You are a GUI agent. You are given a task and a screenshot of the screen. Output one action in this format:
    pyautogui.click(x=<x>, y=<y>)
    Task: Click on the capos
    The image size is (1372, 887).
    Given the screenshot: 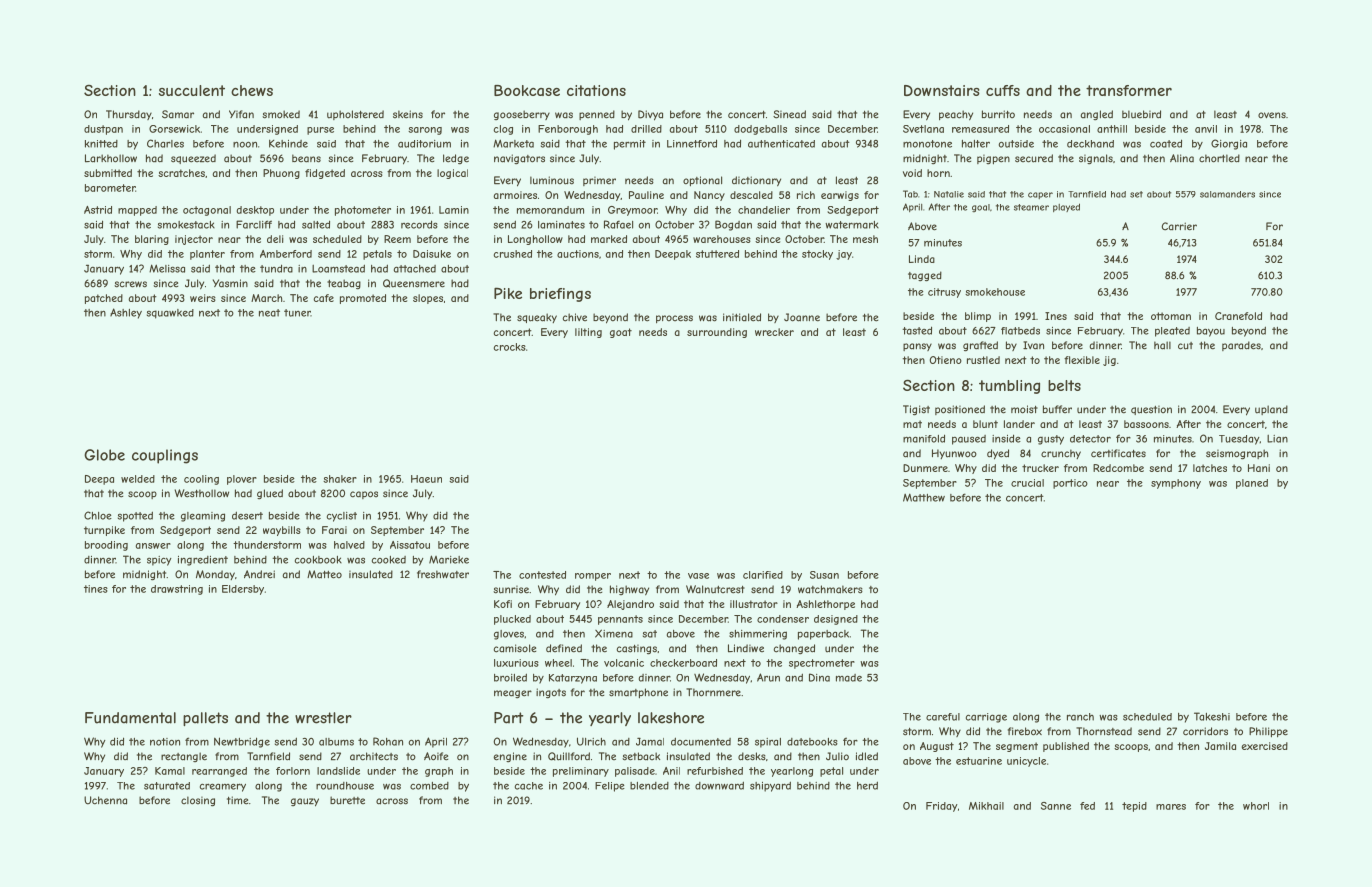 What is the action you would take?
    pyautogui.click(x=364, y=495)
